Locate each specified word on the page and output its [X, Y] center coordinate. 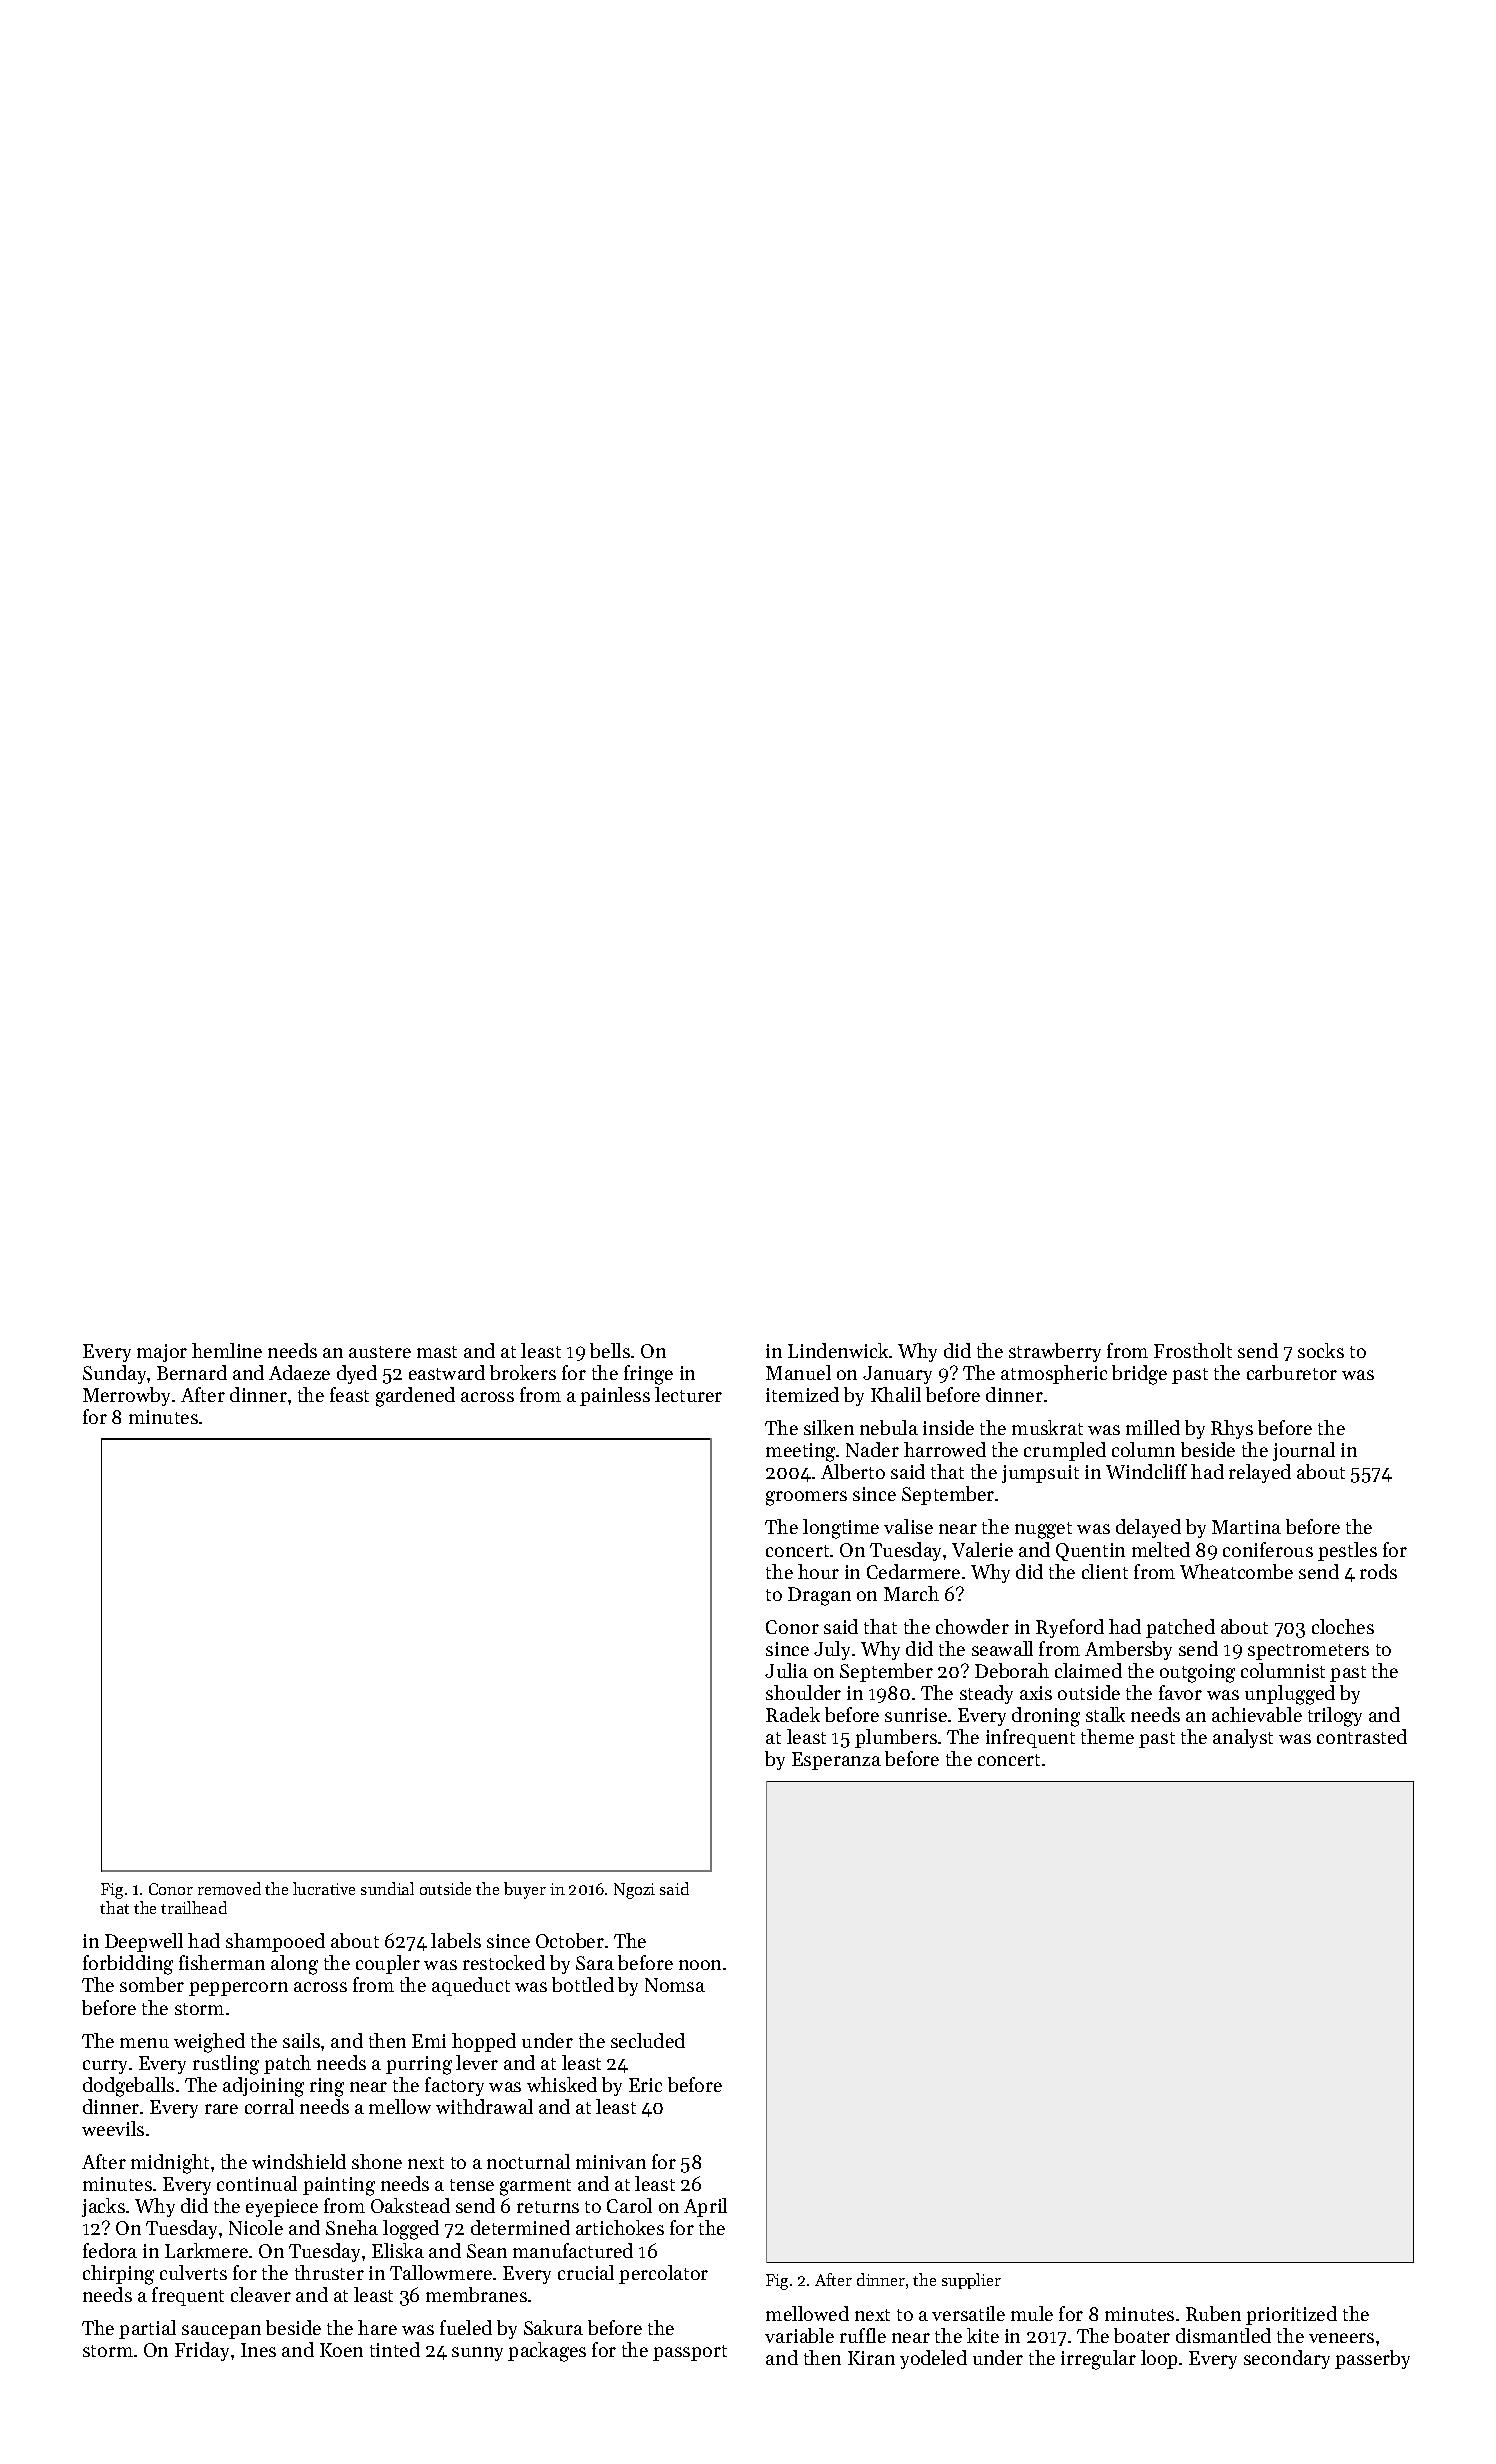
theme [1107, 1736]
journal [1304, 1451]
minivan [611, 2162]
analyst [1243, 1738]
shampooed [275, 1942]
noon [700, 1965]
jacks [103, 2207]
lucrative [324, 1888]
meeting [801, 1452]
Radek [793, 1714]
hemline [227, 1350]
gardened [415, 1397]
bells [610, 1350]
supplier [971, 2281]
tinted [395, 2349]
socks [1321, 1350]
